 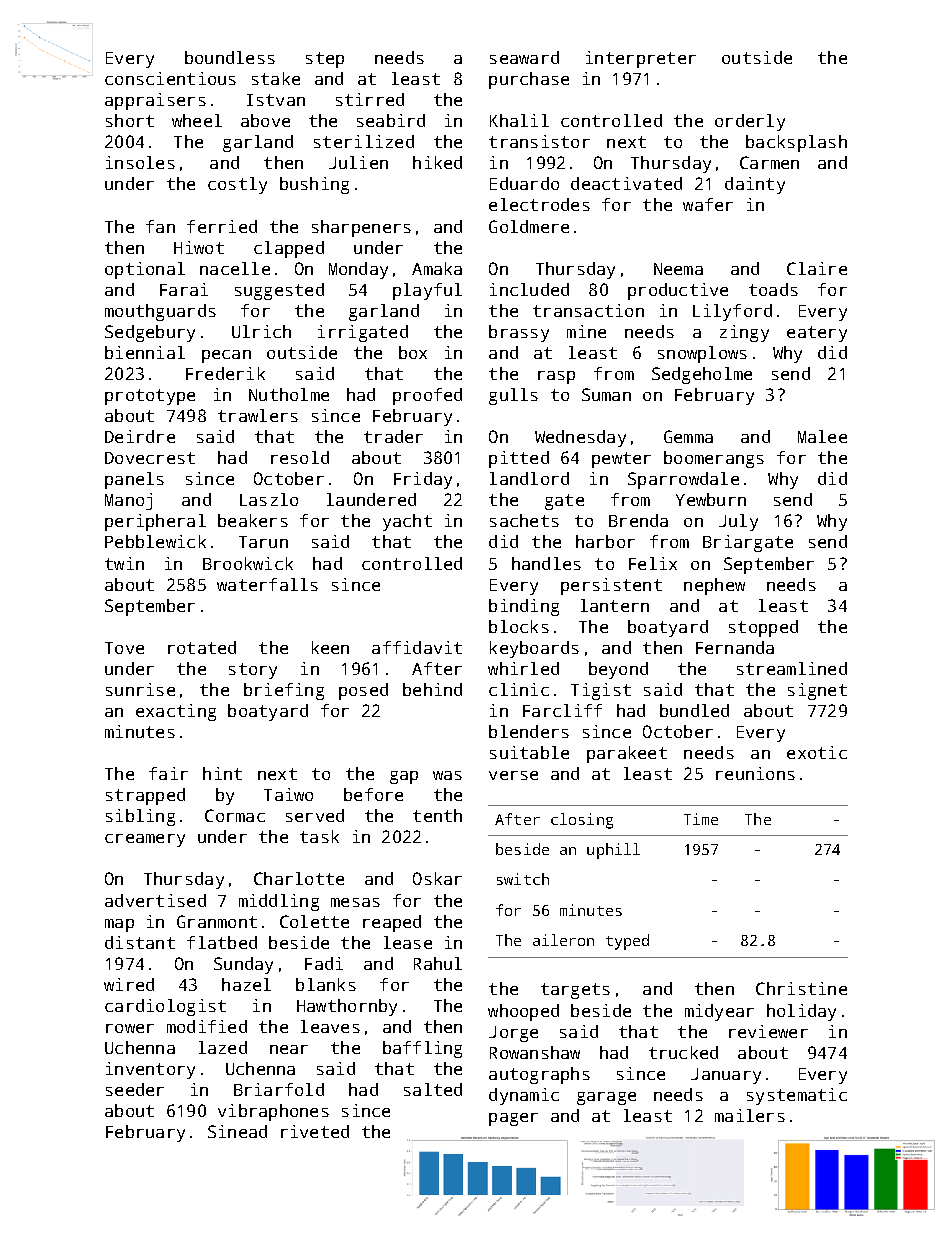 I want to click on lazed, so click(x=223, y=1047).
